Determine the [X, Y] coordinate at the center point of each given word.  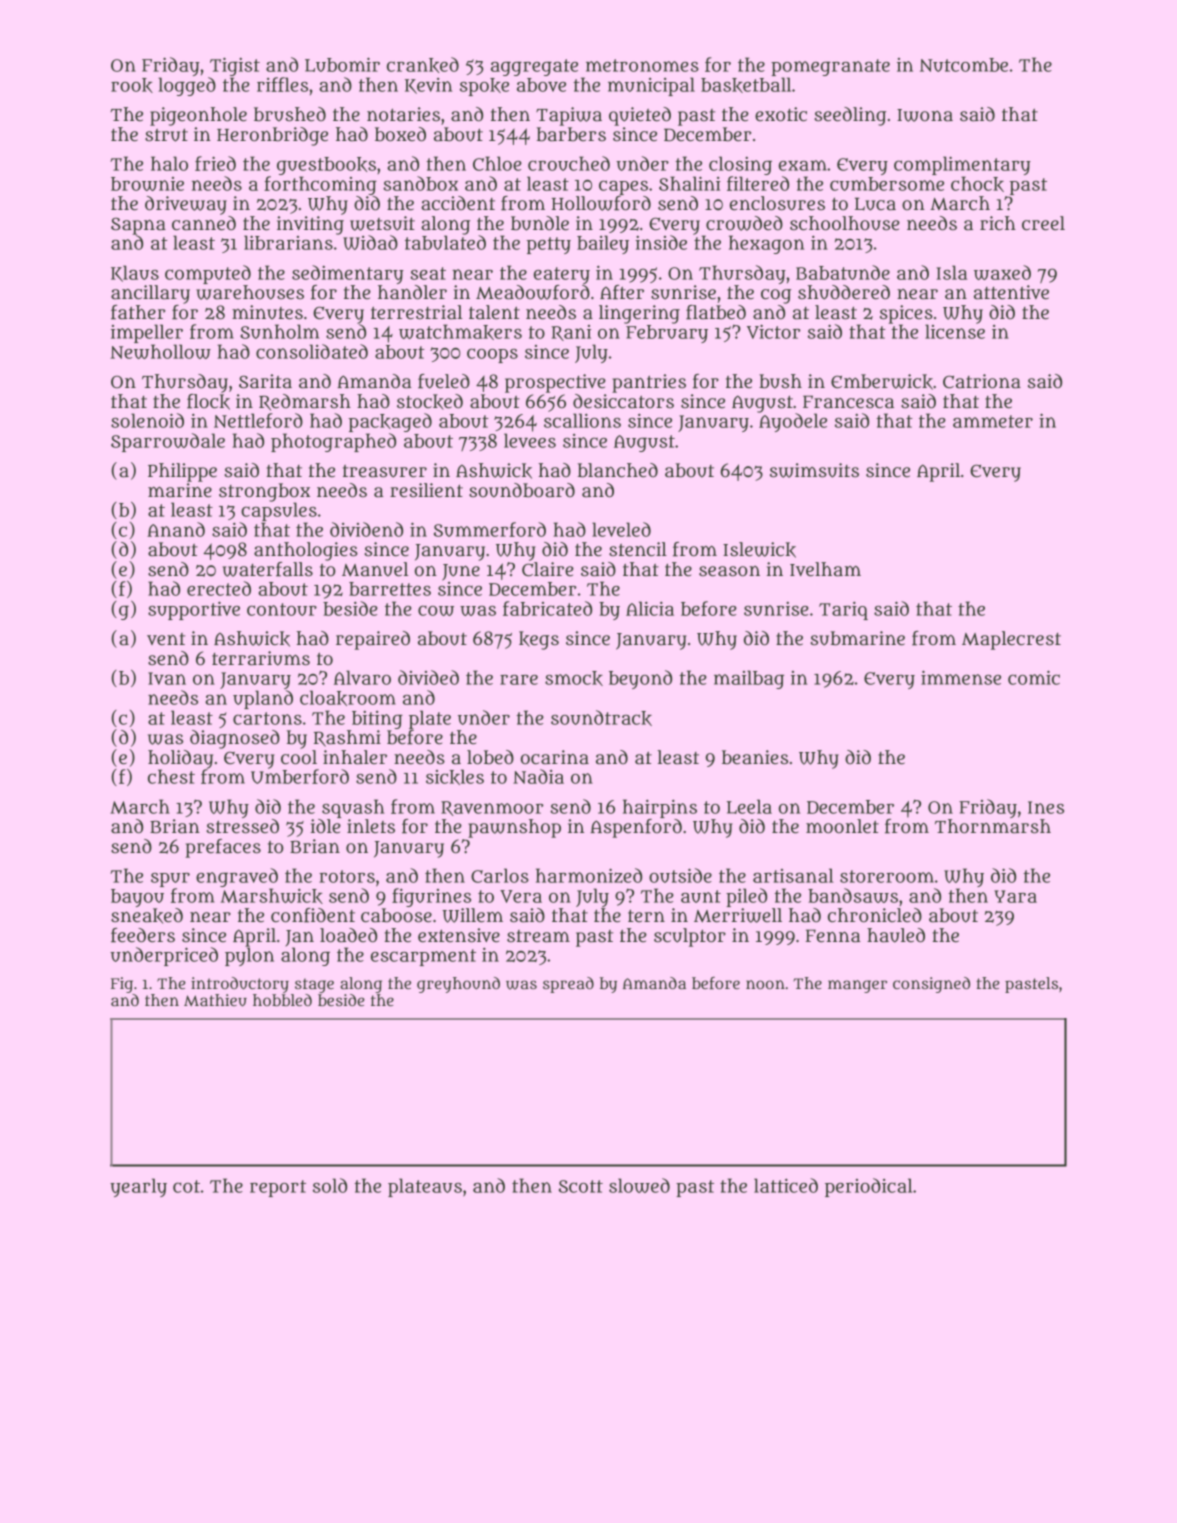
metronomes [642, 65]
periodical [868, 1187]
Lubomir [342, 64]
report [278, 1188]
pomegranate [830, 67]
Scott [581, 1186]
